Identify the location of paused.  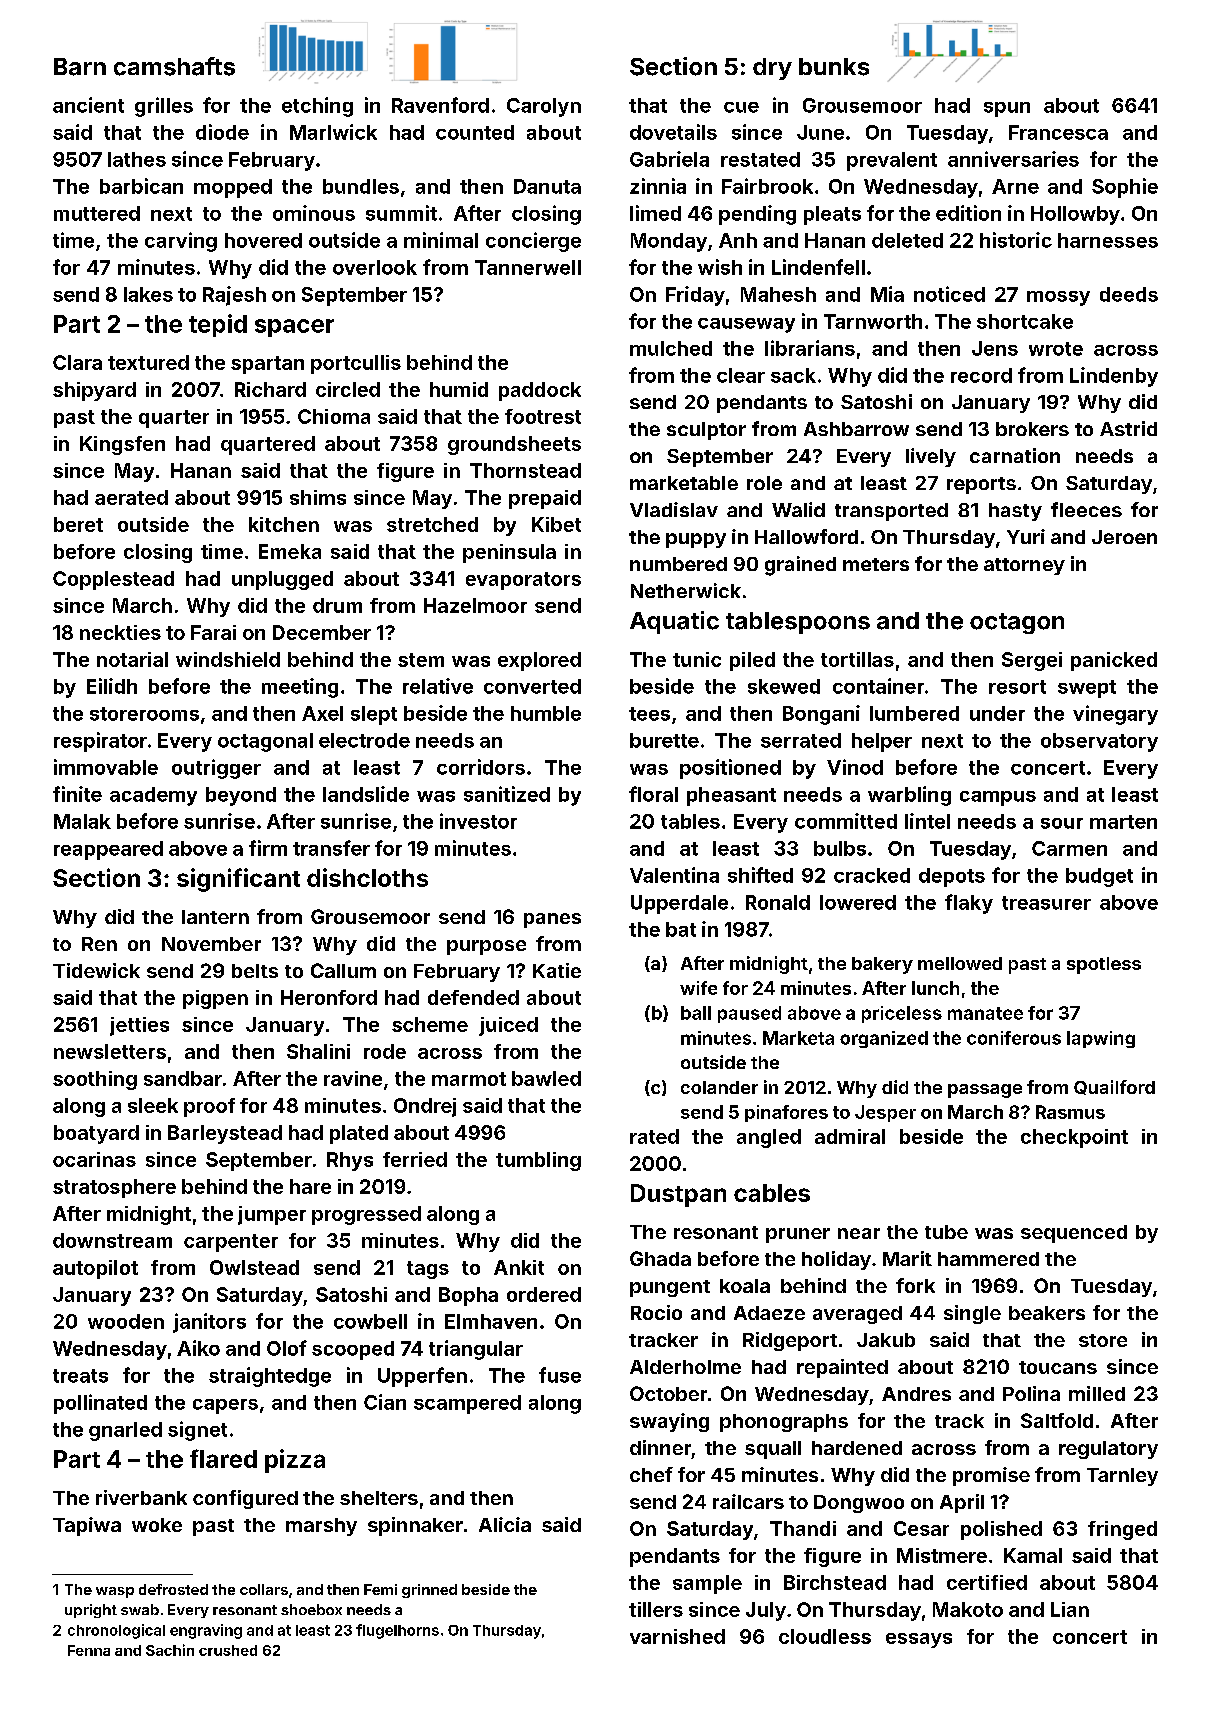
(749, 1014).
